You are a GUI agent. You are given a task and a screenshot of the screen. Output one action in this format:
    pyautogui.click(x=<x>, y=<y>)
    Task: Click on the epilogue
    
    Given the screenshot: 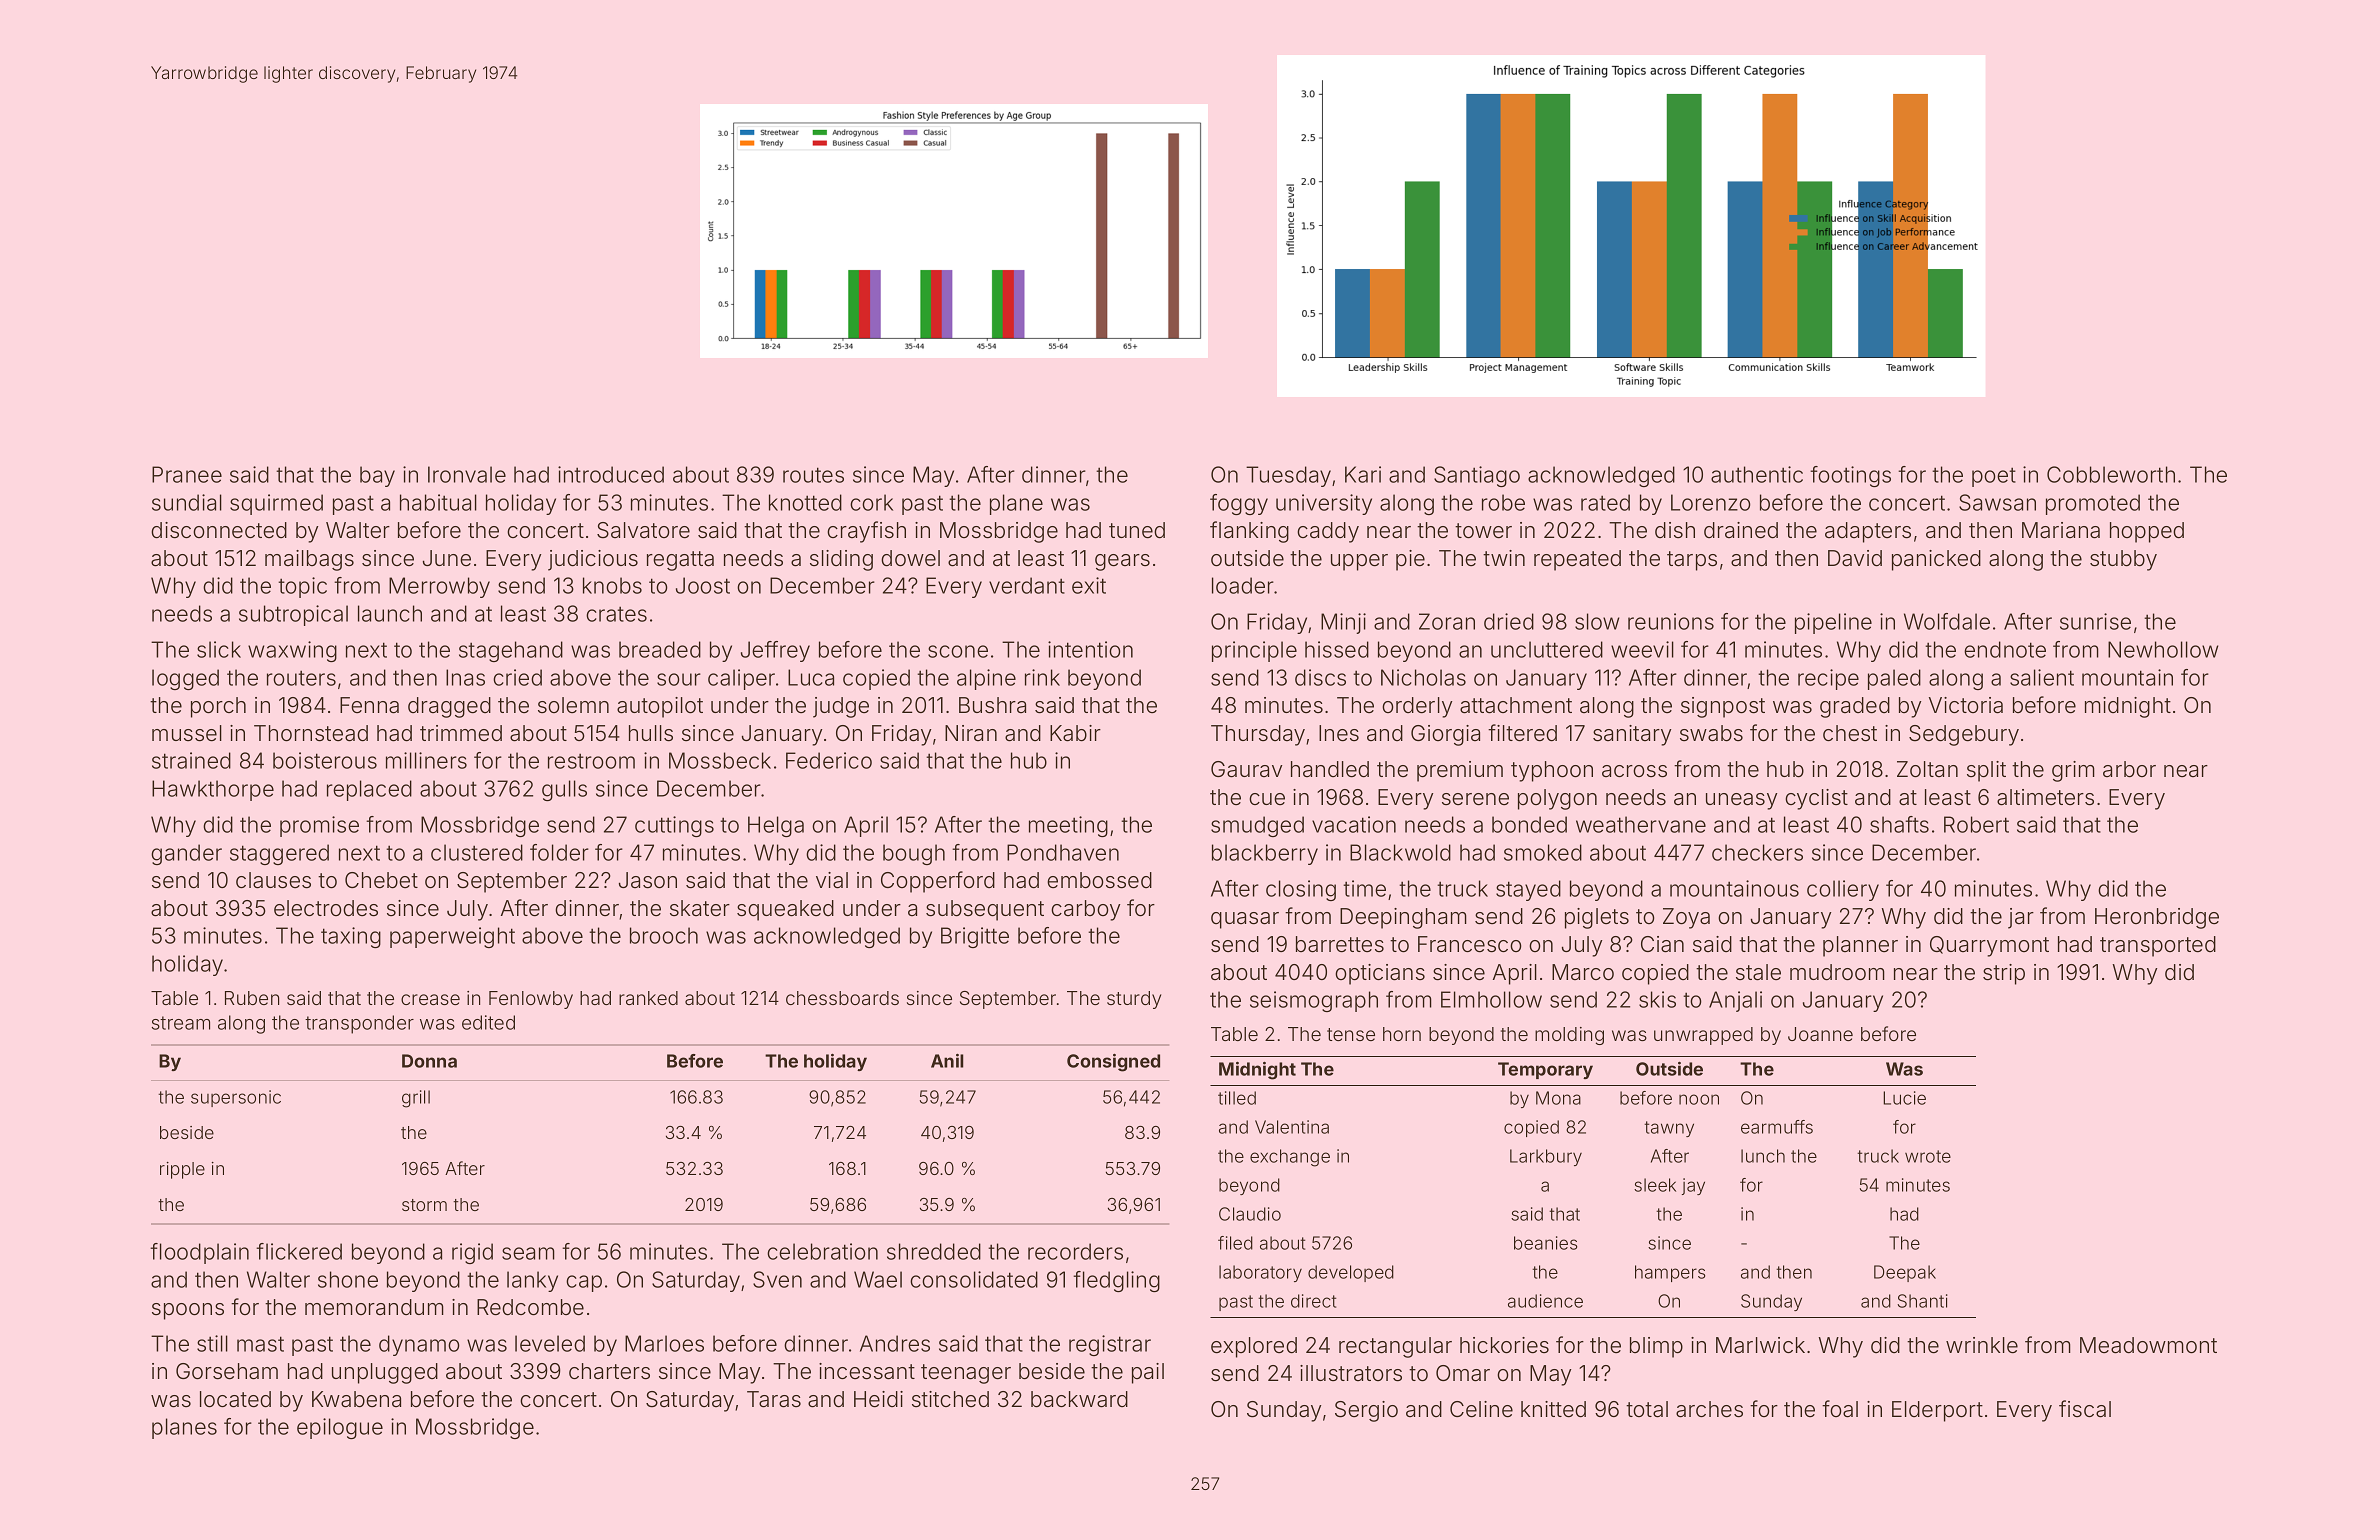 What is the action you would take?
    pyautogui.click(x=340, y=1428)
